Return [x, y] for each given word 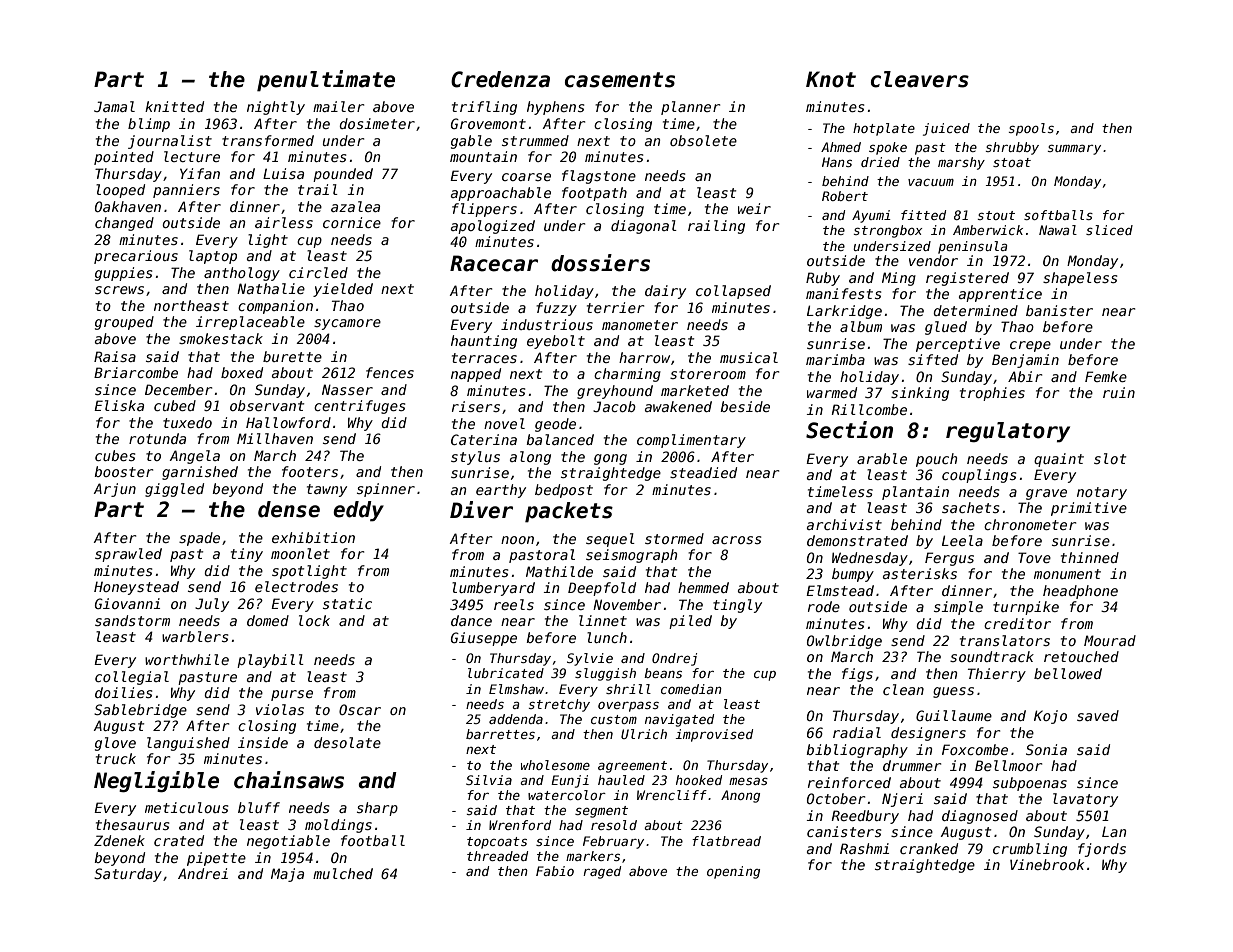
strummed [535, 140]
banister [1059, 310]
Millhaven [275, 438]
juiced [946, 129]
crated [179, 840]
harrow [644, 357]
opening [733, 872]
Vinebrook [1047, 864]
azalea [355, 206]
